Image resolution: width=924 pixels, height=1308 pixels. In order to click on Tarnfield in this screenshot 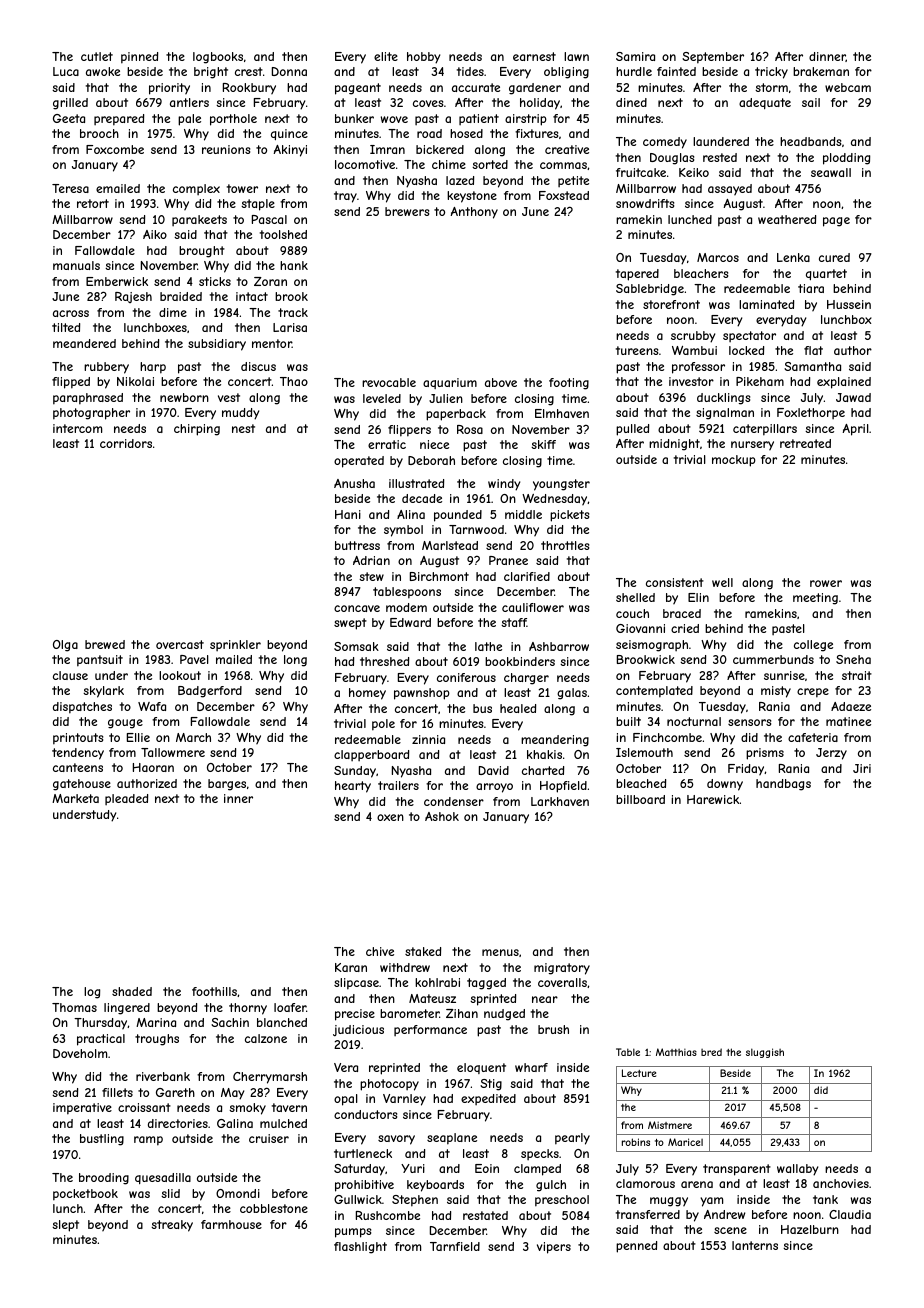, I will do `click(455, 1246)`.
